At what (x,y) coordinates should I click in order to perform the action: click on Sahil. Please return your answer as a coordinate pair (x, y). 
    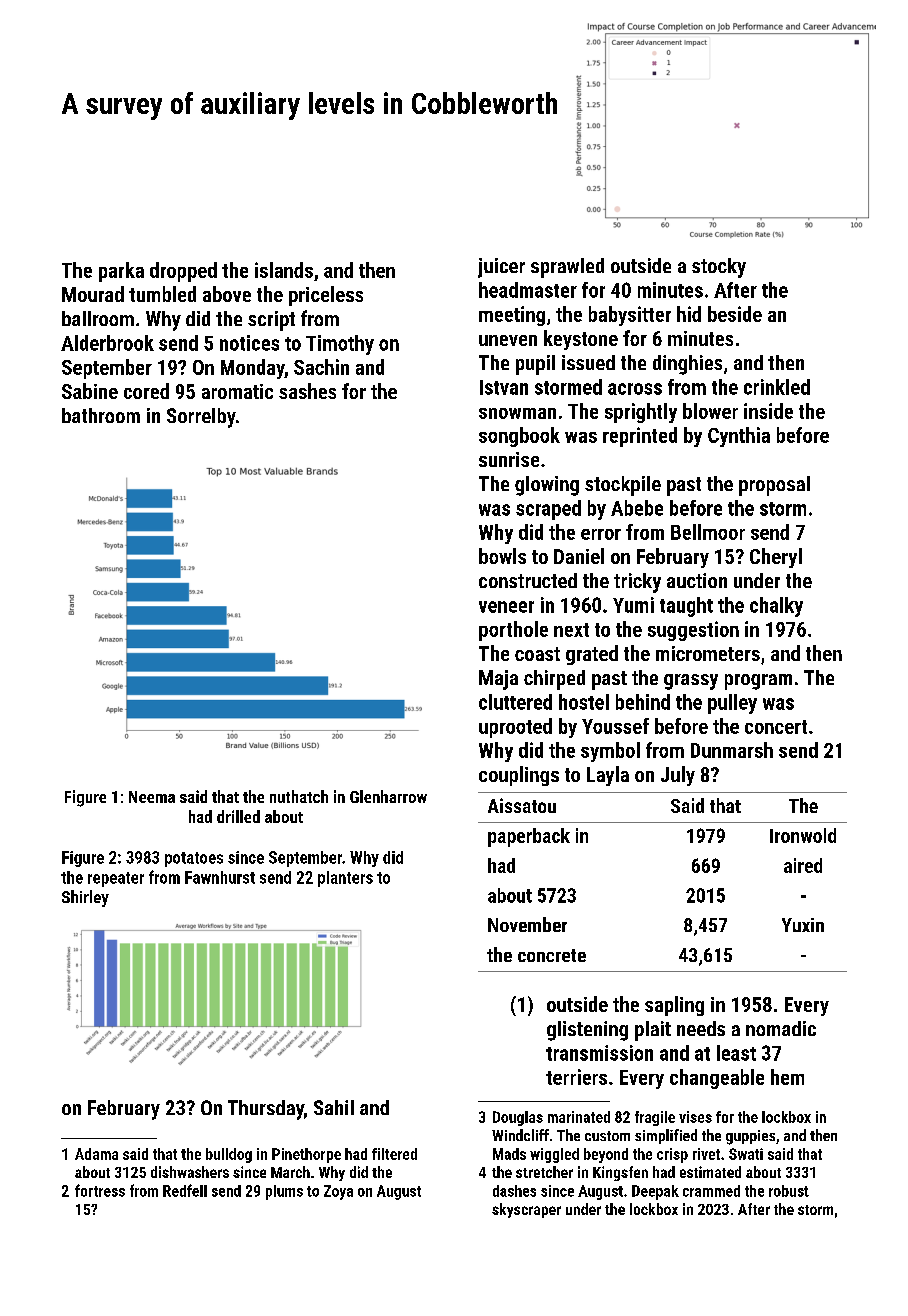
    Looking at the image, I should click on (334, 1107).
